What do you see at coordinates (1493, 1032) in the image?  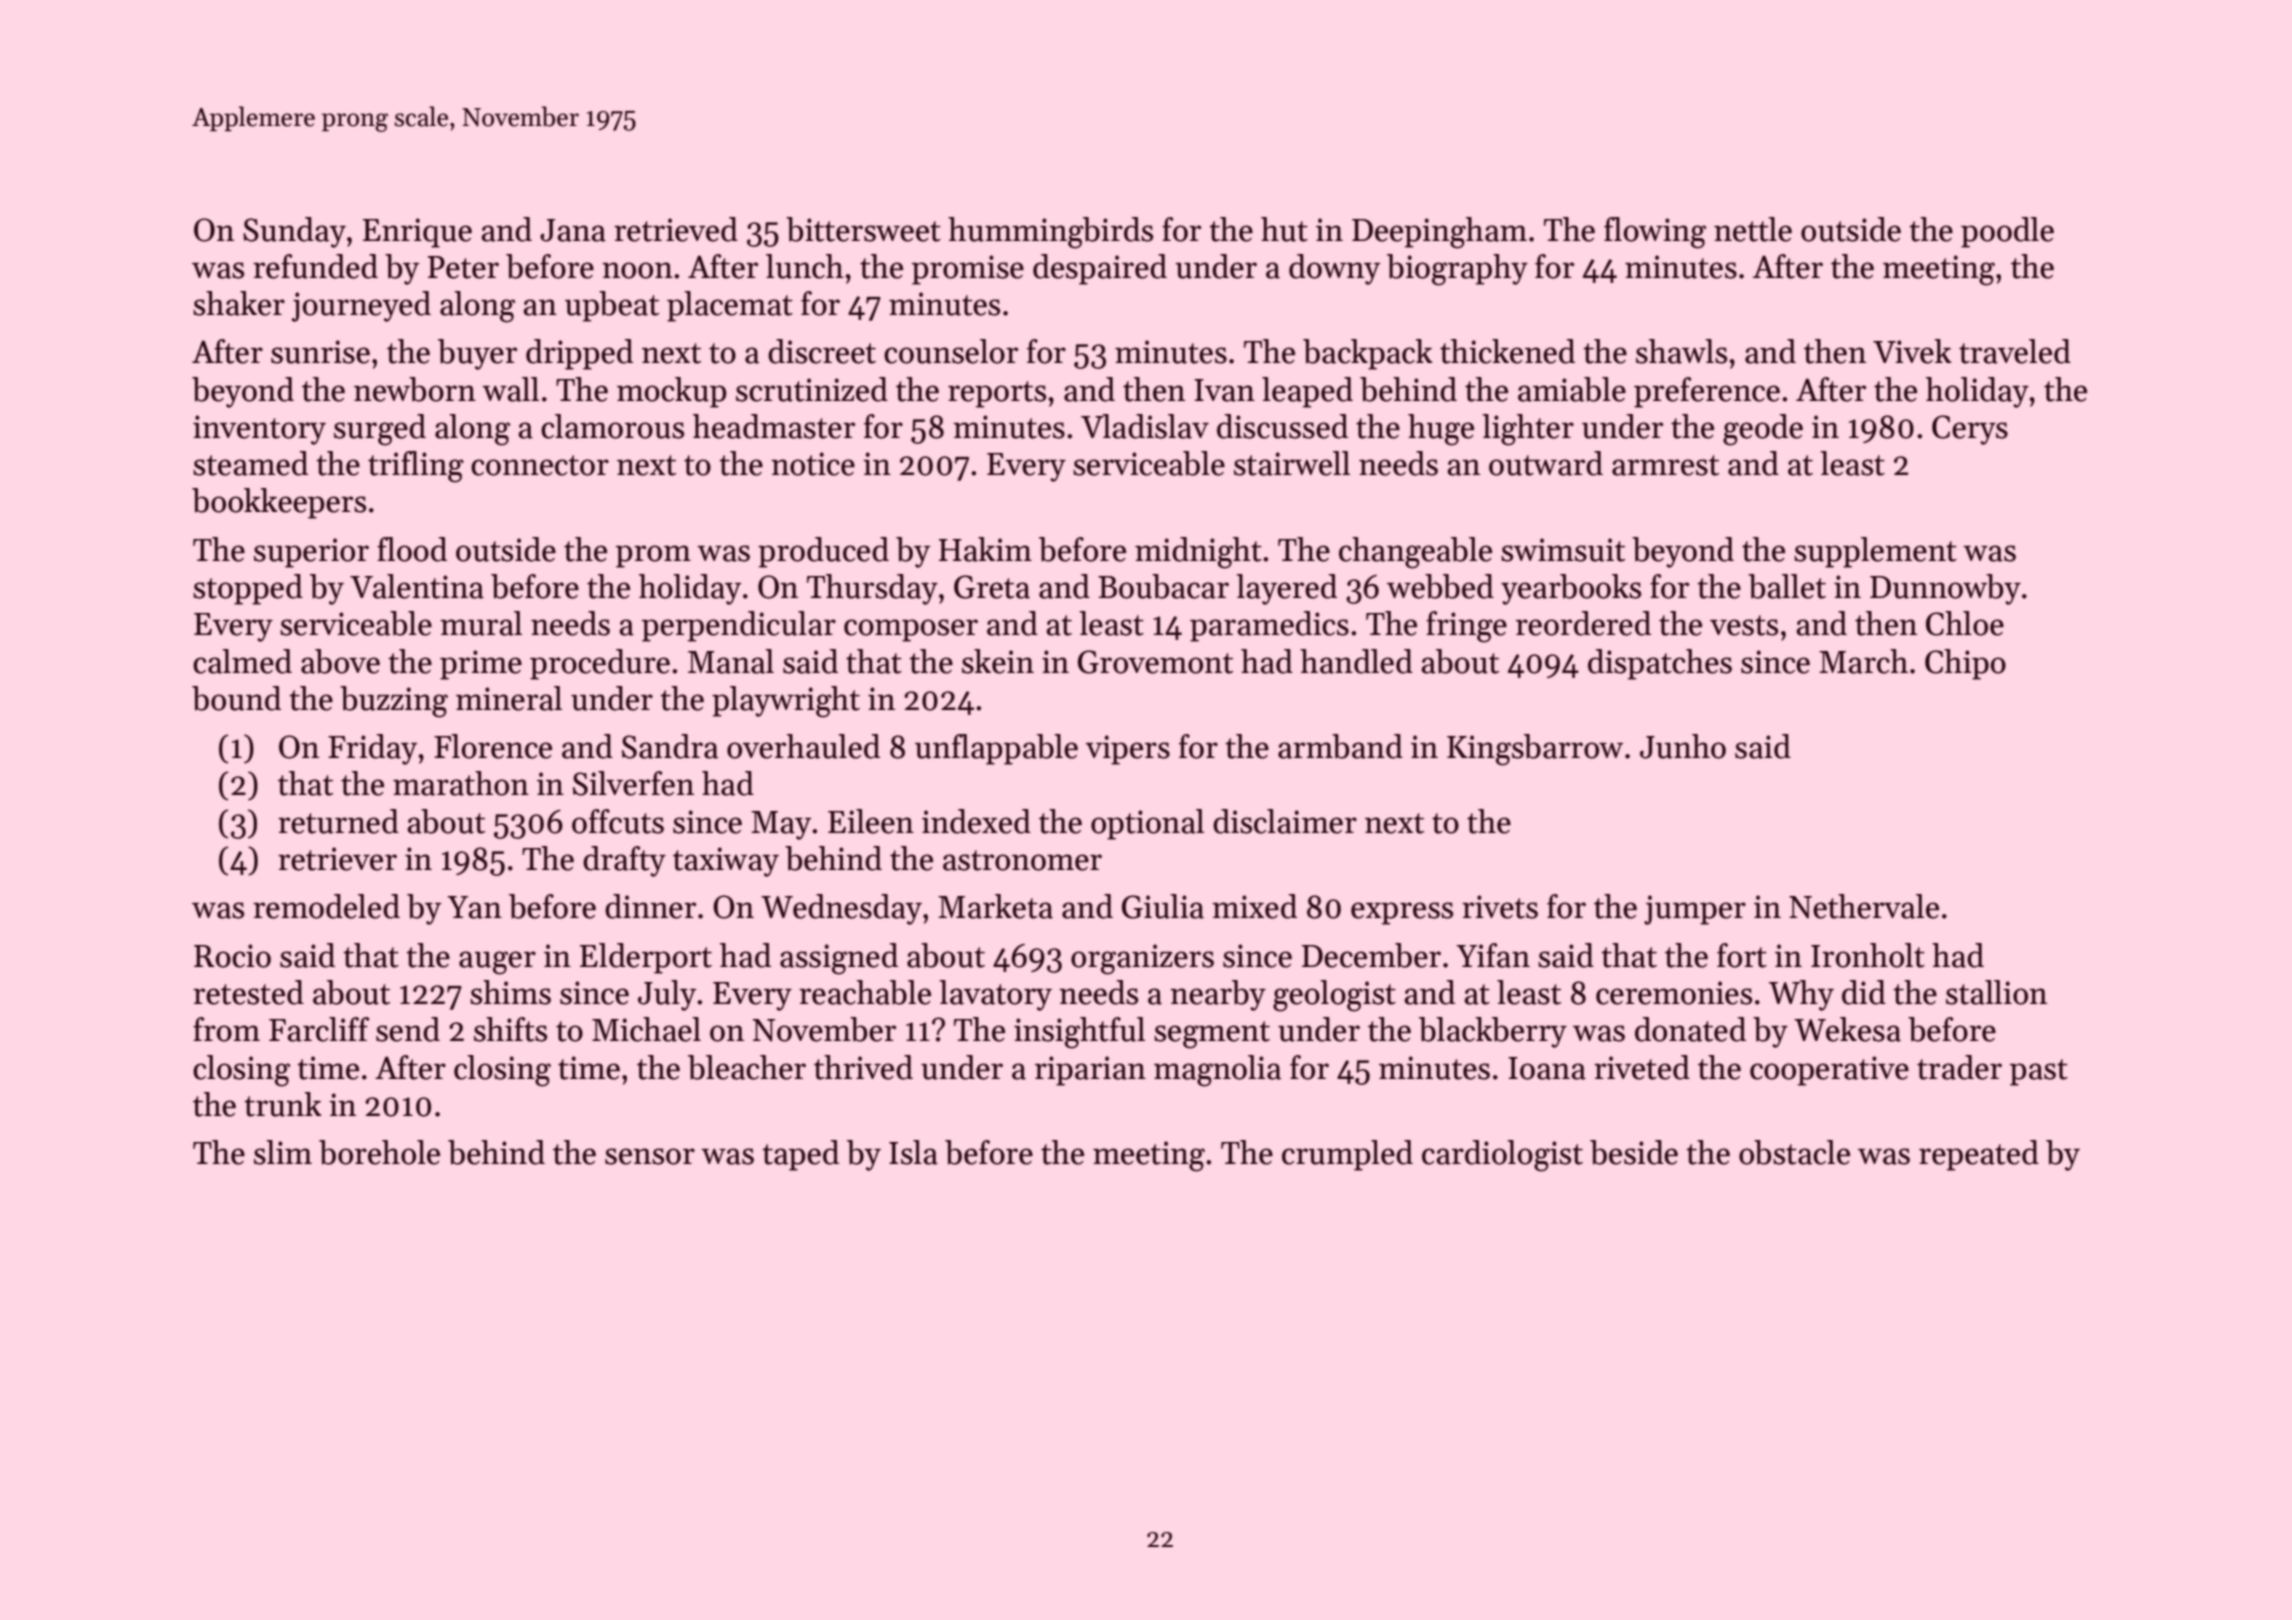 I see `blackberry` at bounding box center [1493, 1032].
